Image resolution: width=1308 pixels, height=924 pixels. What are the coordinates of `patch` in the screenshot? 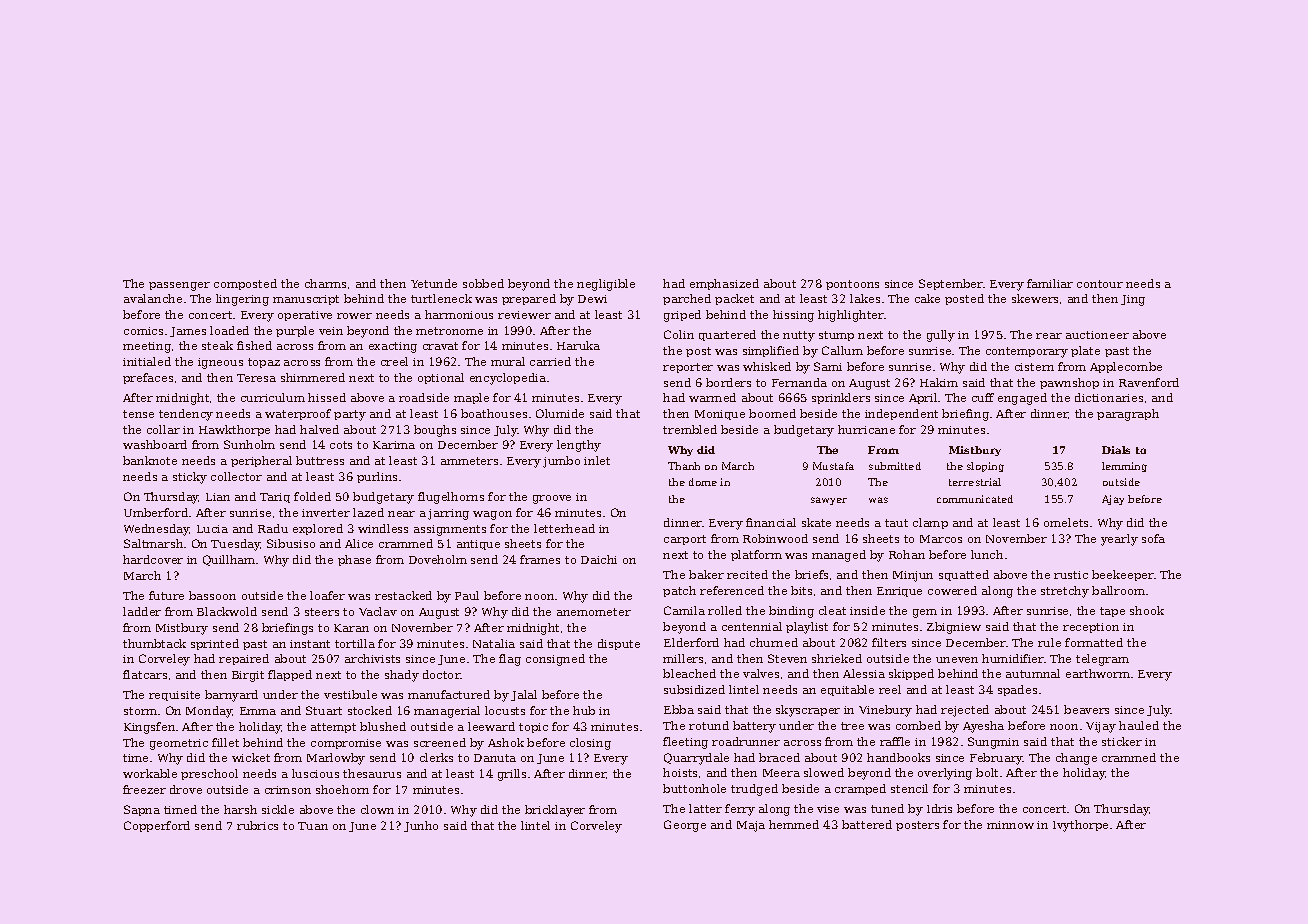 It's located at (679, 591).
